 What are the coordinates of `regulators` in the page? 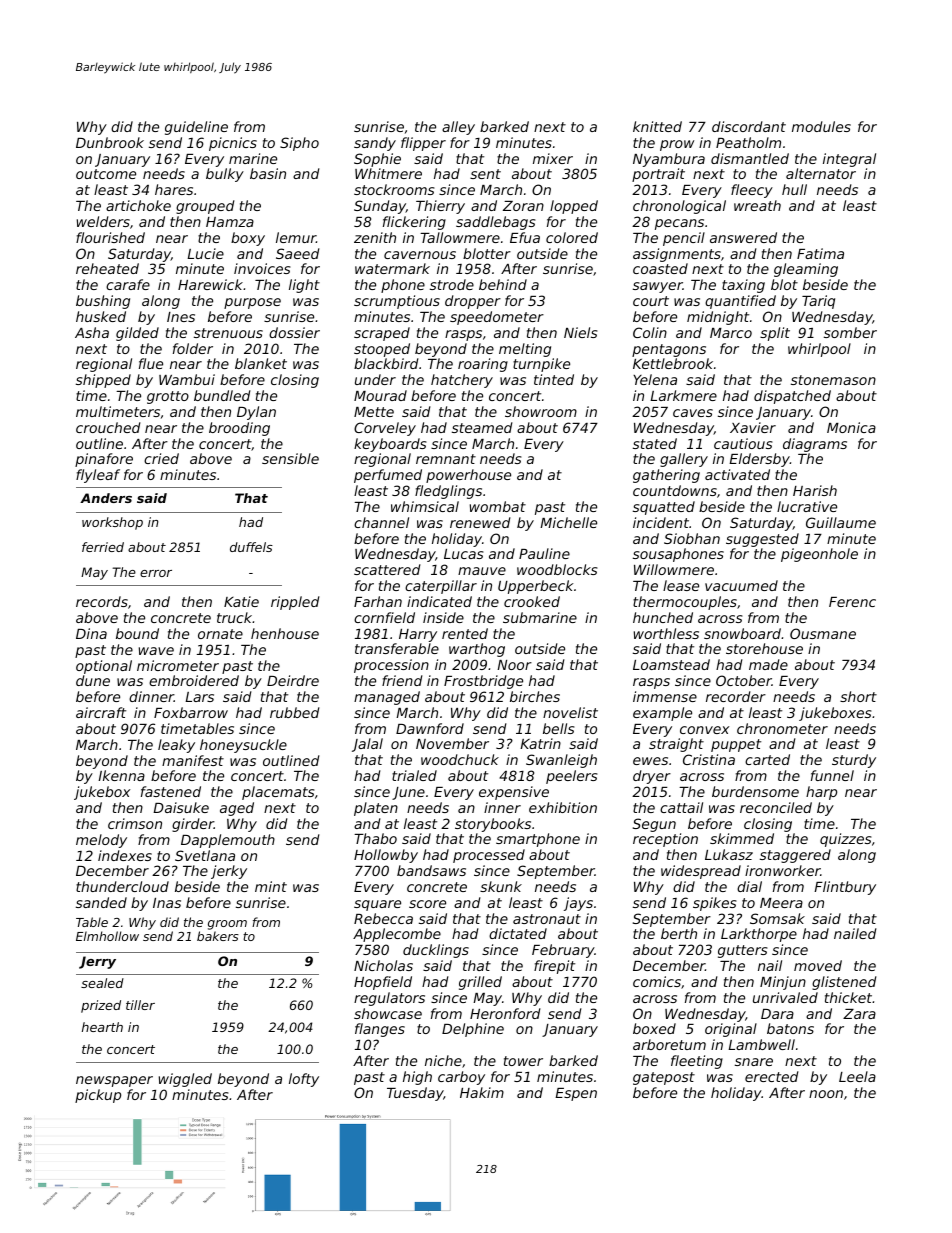 It's located at (389, 999).
